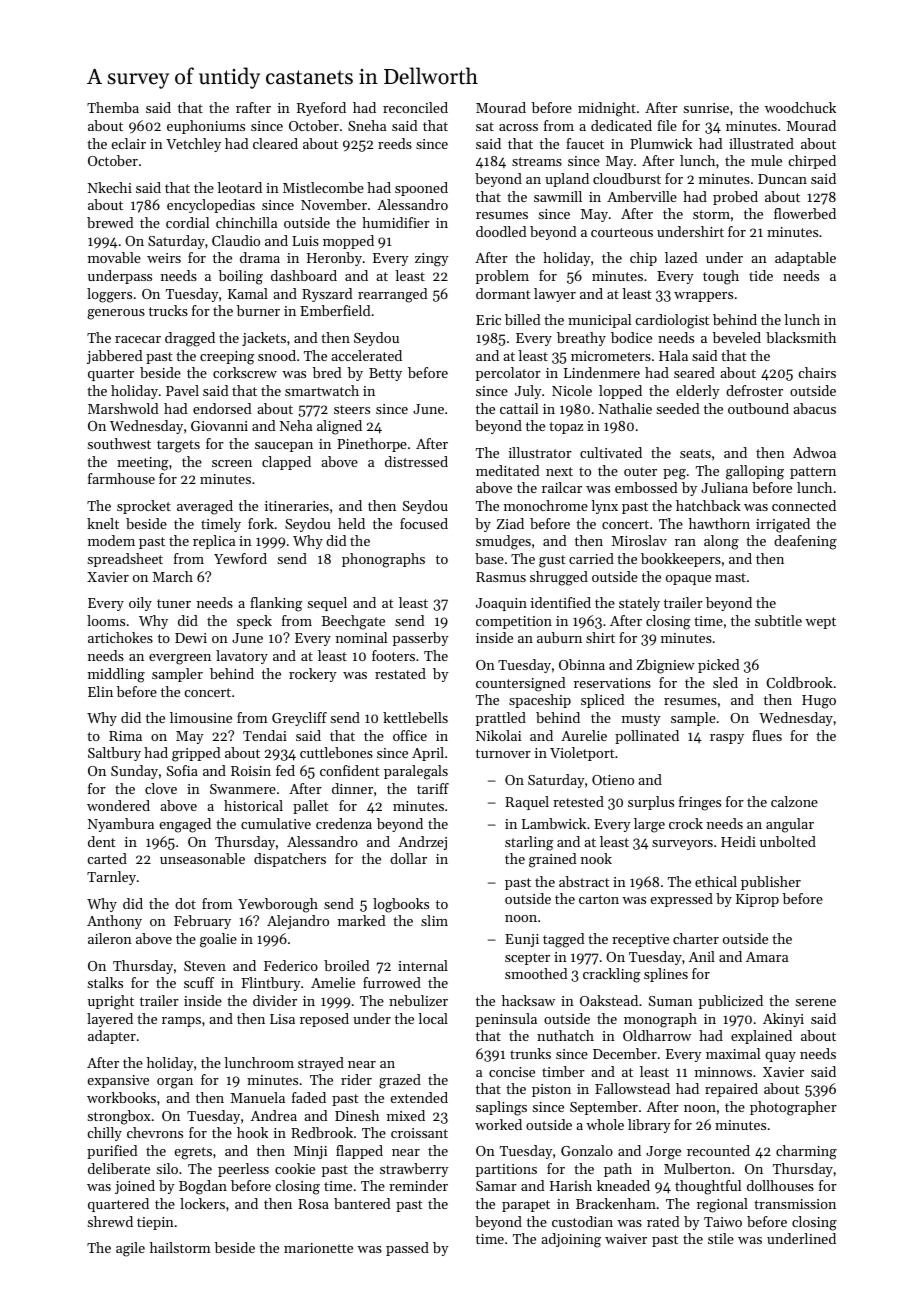  I want to click on Heidi, so click(738, 841).
